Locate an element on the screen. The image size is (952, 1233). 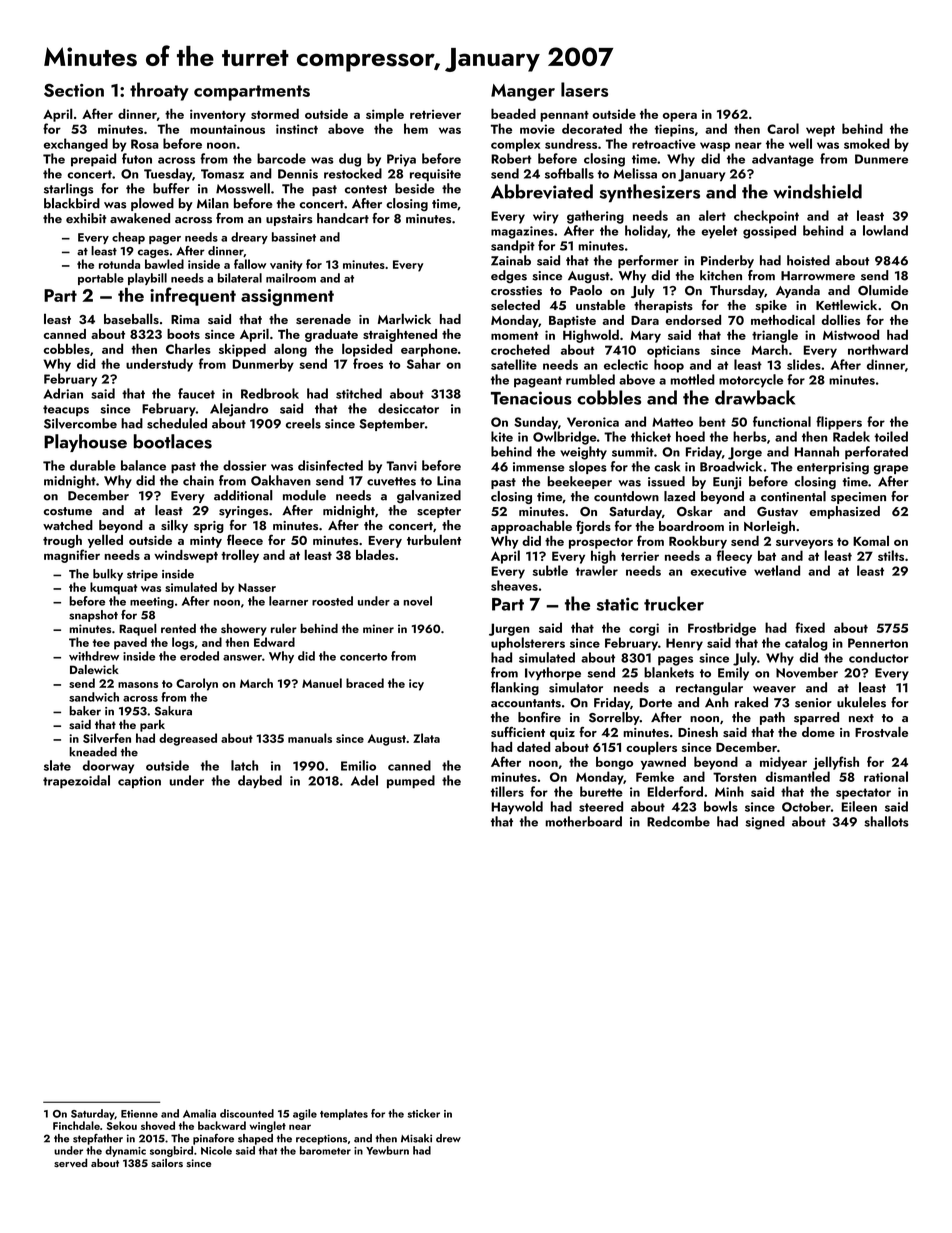
throaty is located at coordinates (159, 91).
